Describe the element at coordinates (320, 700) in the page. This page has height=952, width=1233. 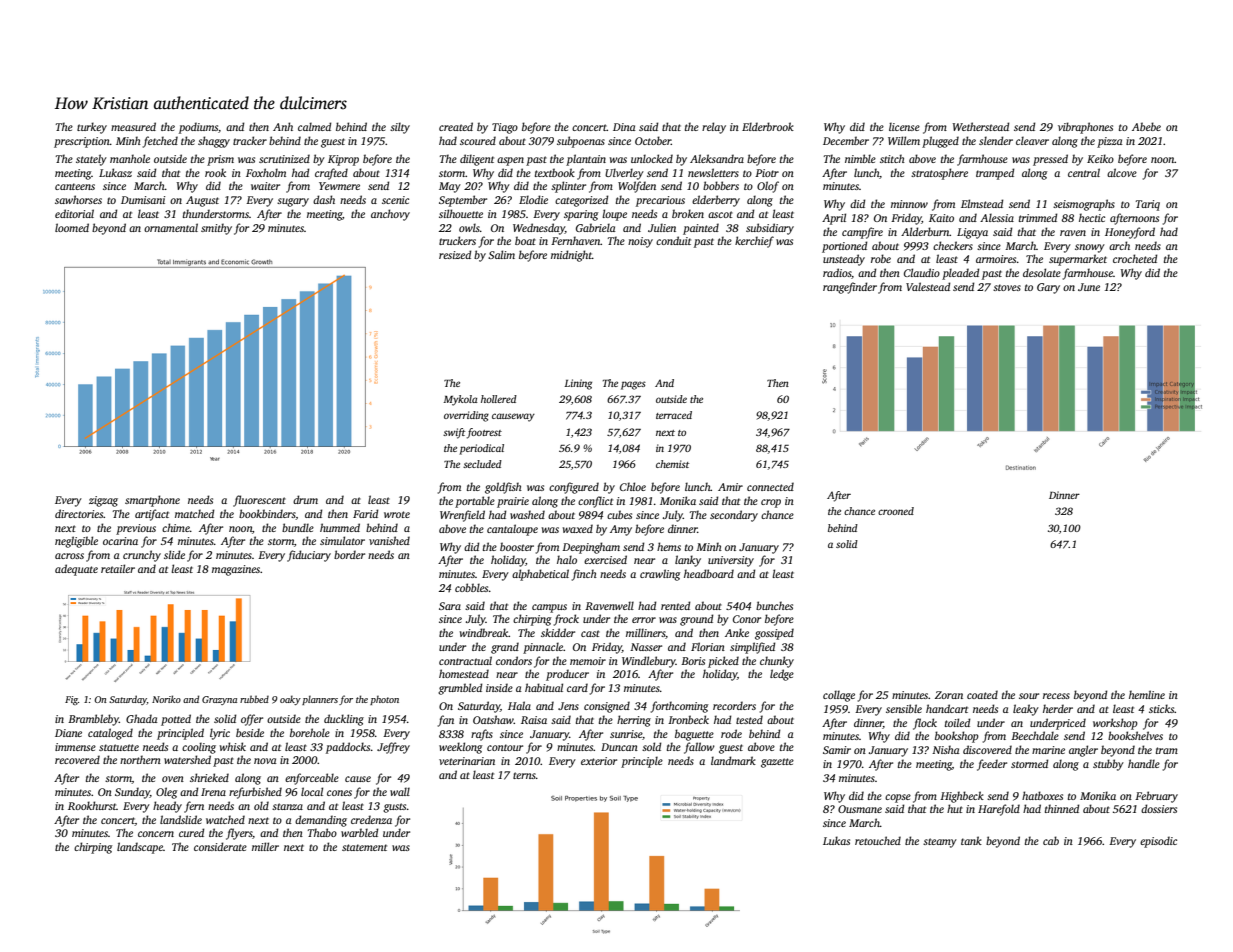
I see `planners` at that location.
